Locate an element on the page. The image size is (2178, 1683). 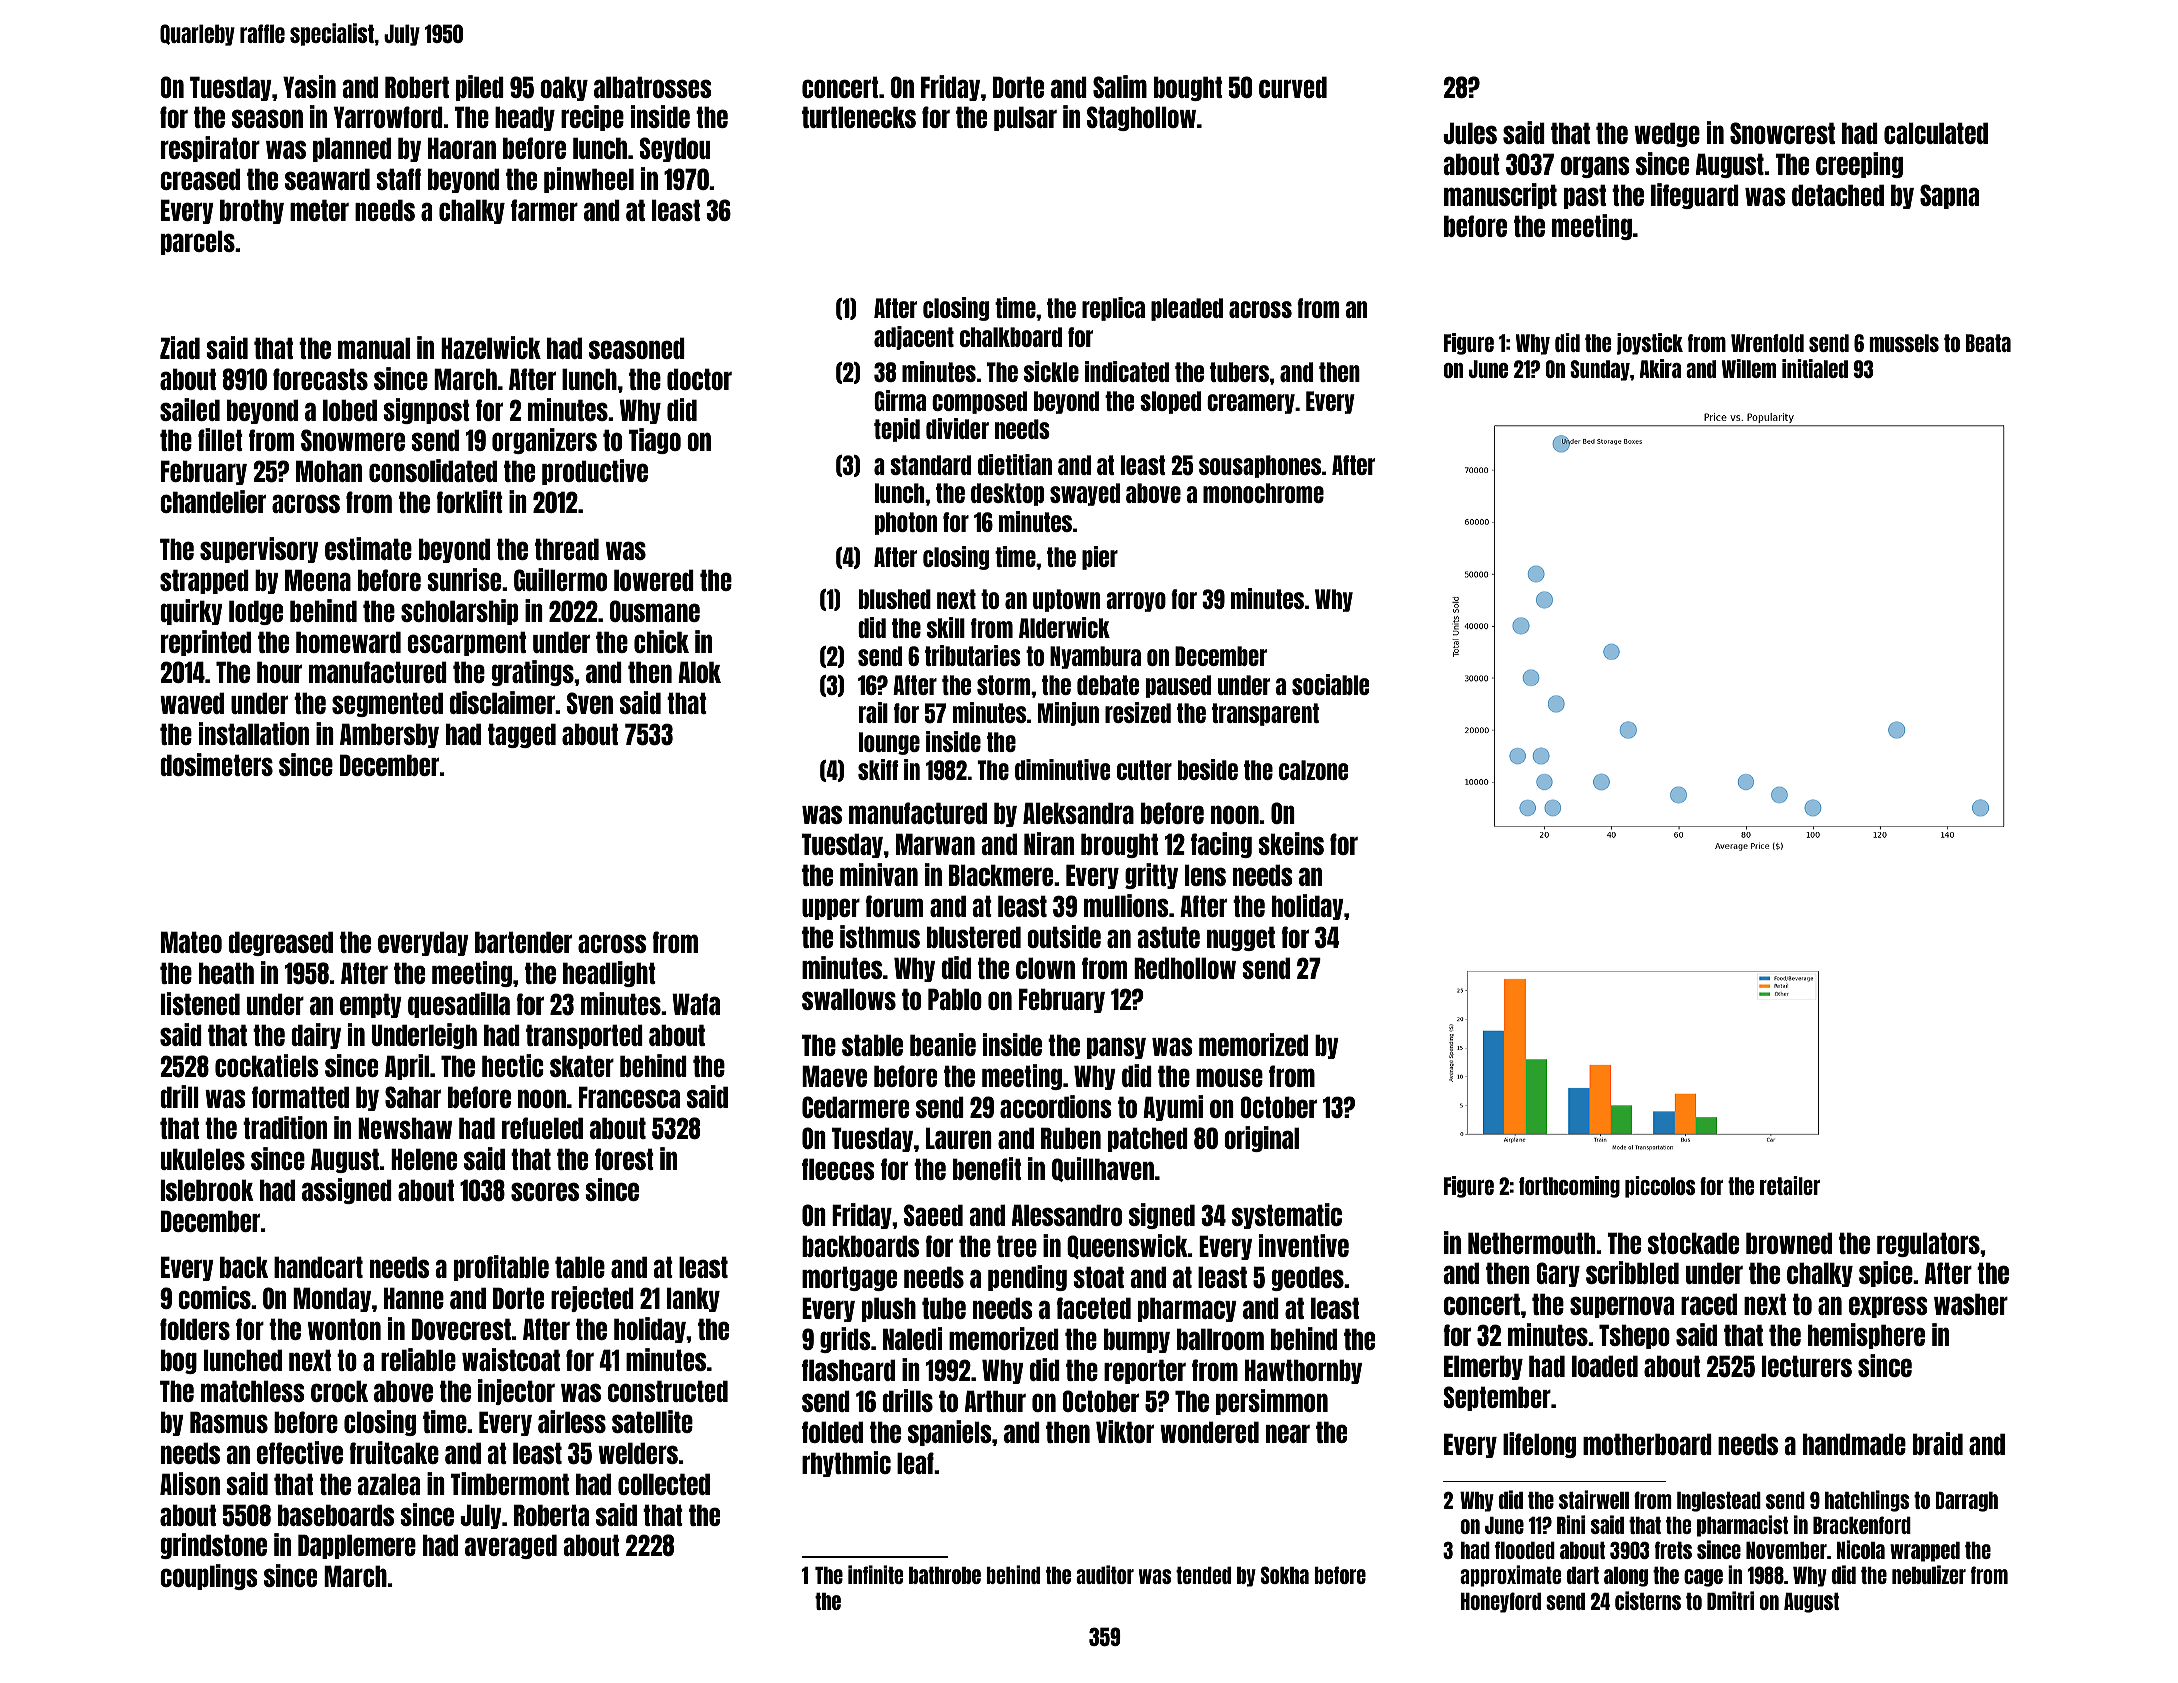
Staghollow is located at coordinates (1141, 118).
